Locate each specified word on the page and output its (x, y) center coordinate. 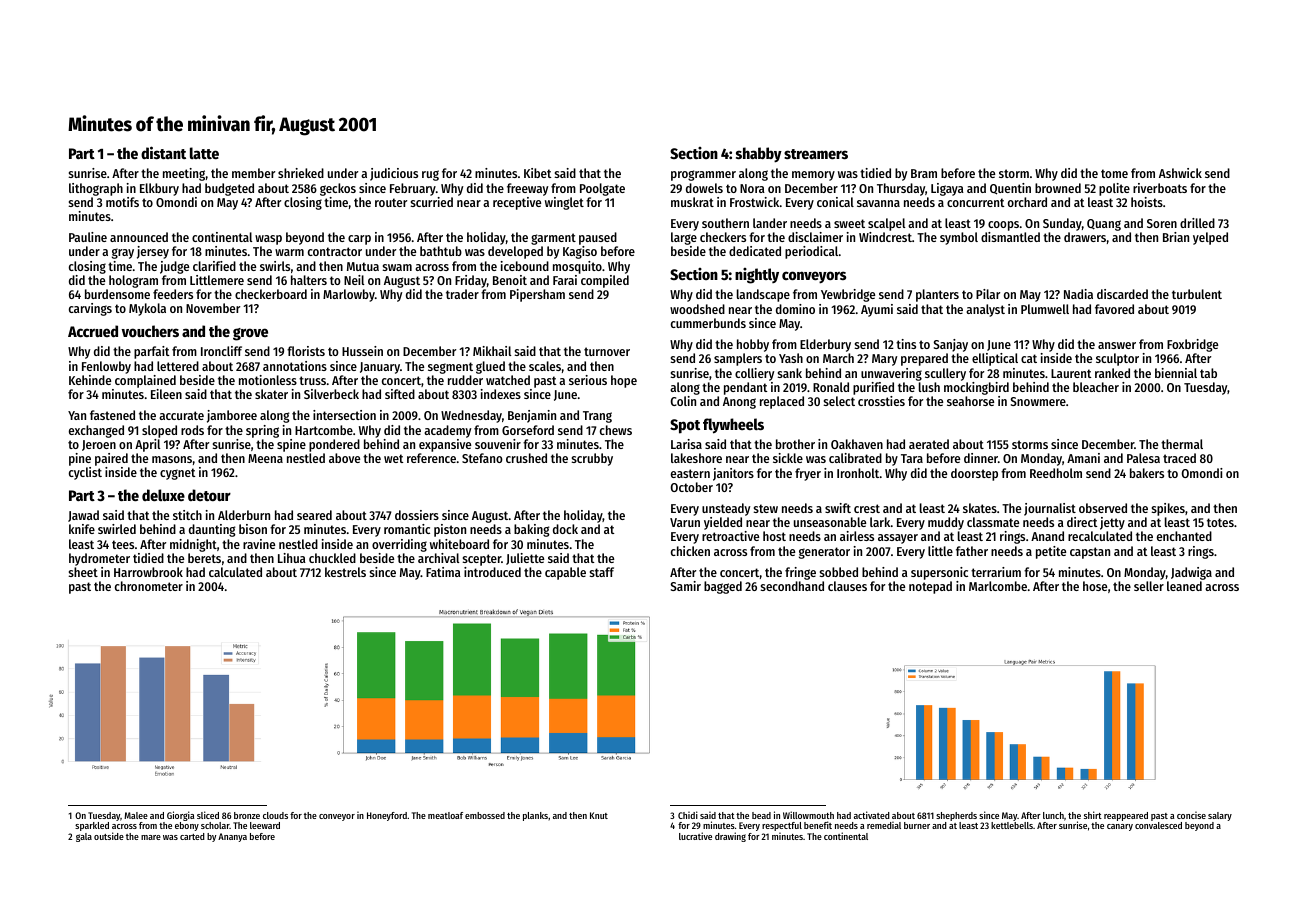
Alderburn (244, 515)
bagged (723, 587)
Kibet (537, 173)
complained (145, 381)
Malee (136, 815)
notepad (930, 587)
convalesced (1158, 825)
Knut (599, 815)
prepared (924, 359)
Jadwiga (1191, 573)
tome (1114, 173)
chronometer (149, 586)
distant (163, 152)
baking (532, 530)
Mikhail (492, 351)
